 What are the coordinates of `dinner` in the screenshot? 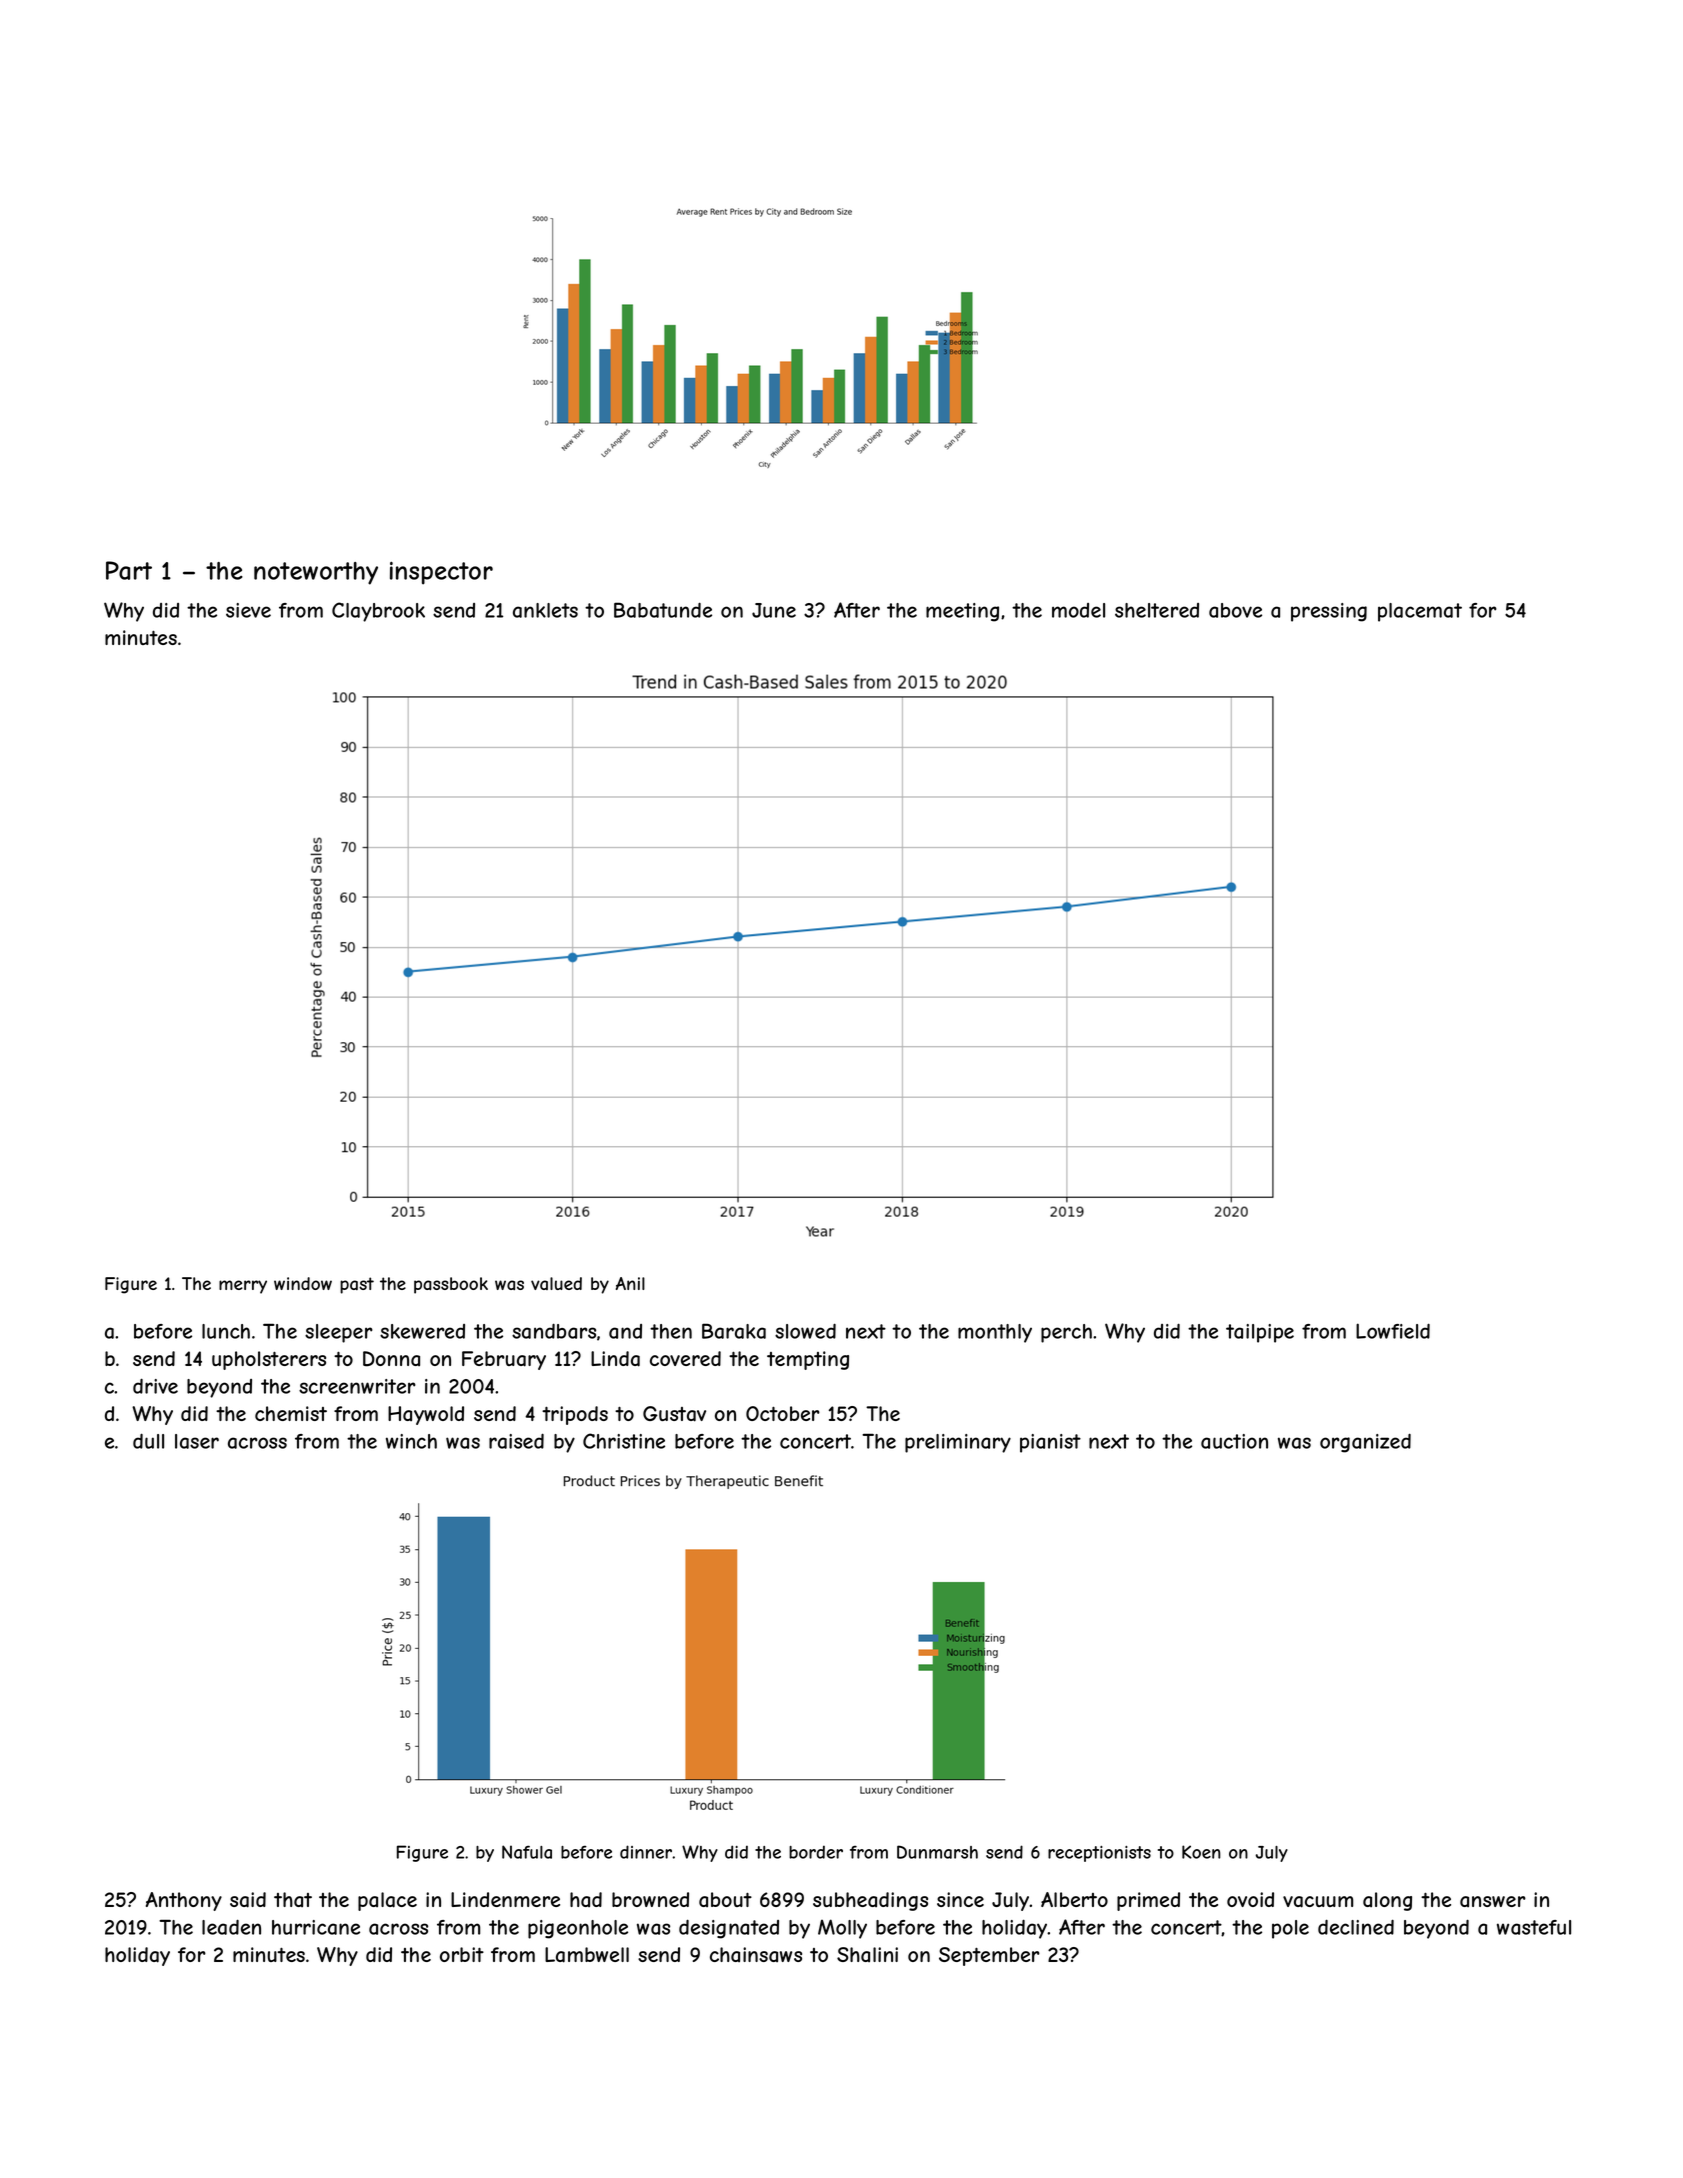 It's located at (646, 1852).
